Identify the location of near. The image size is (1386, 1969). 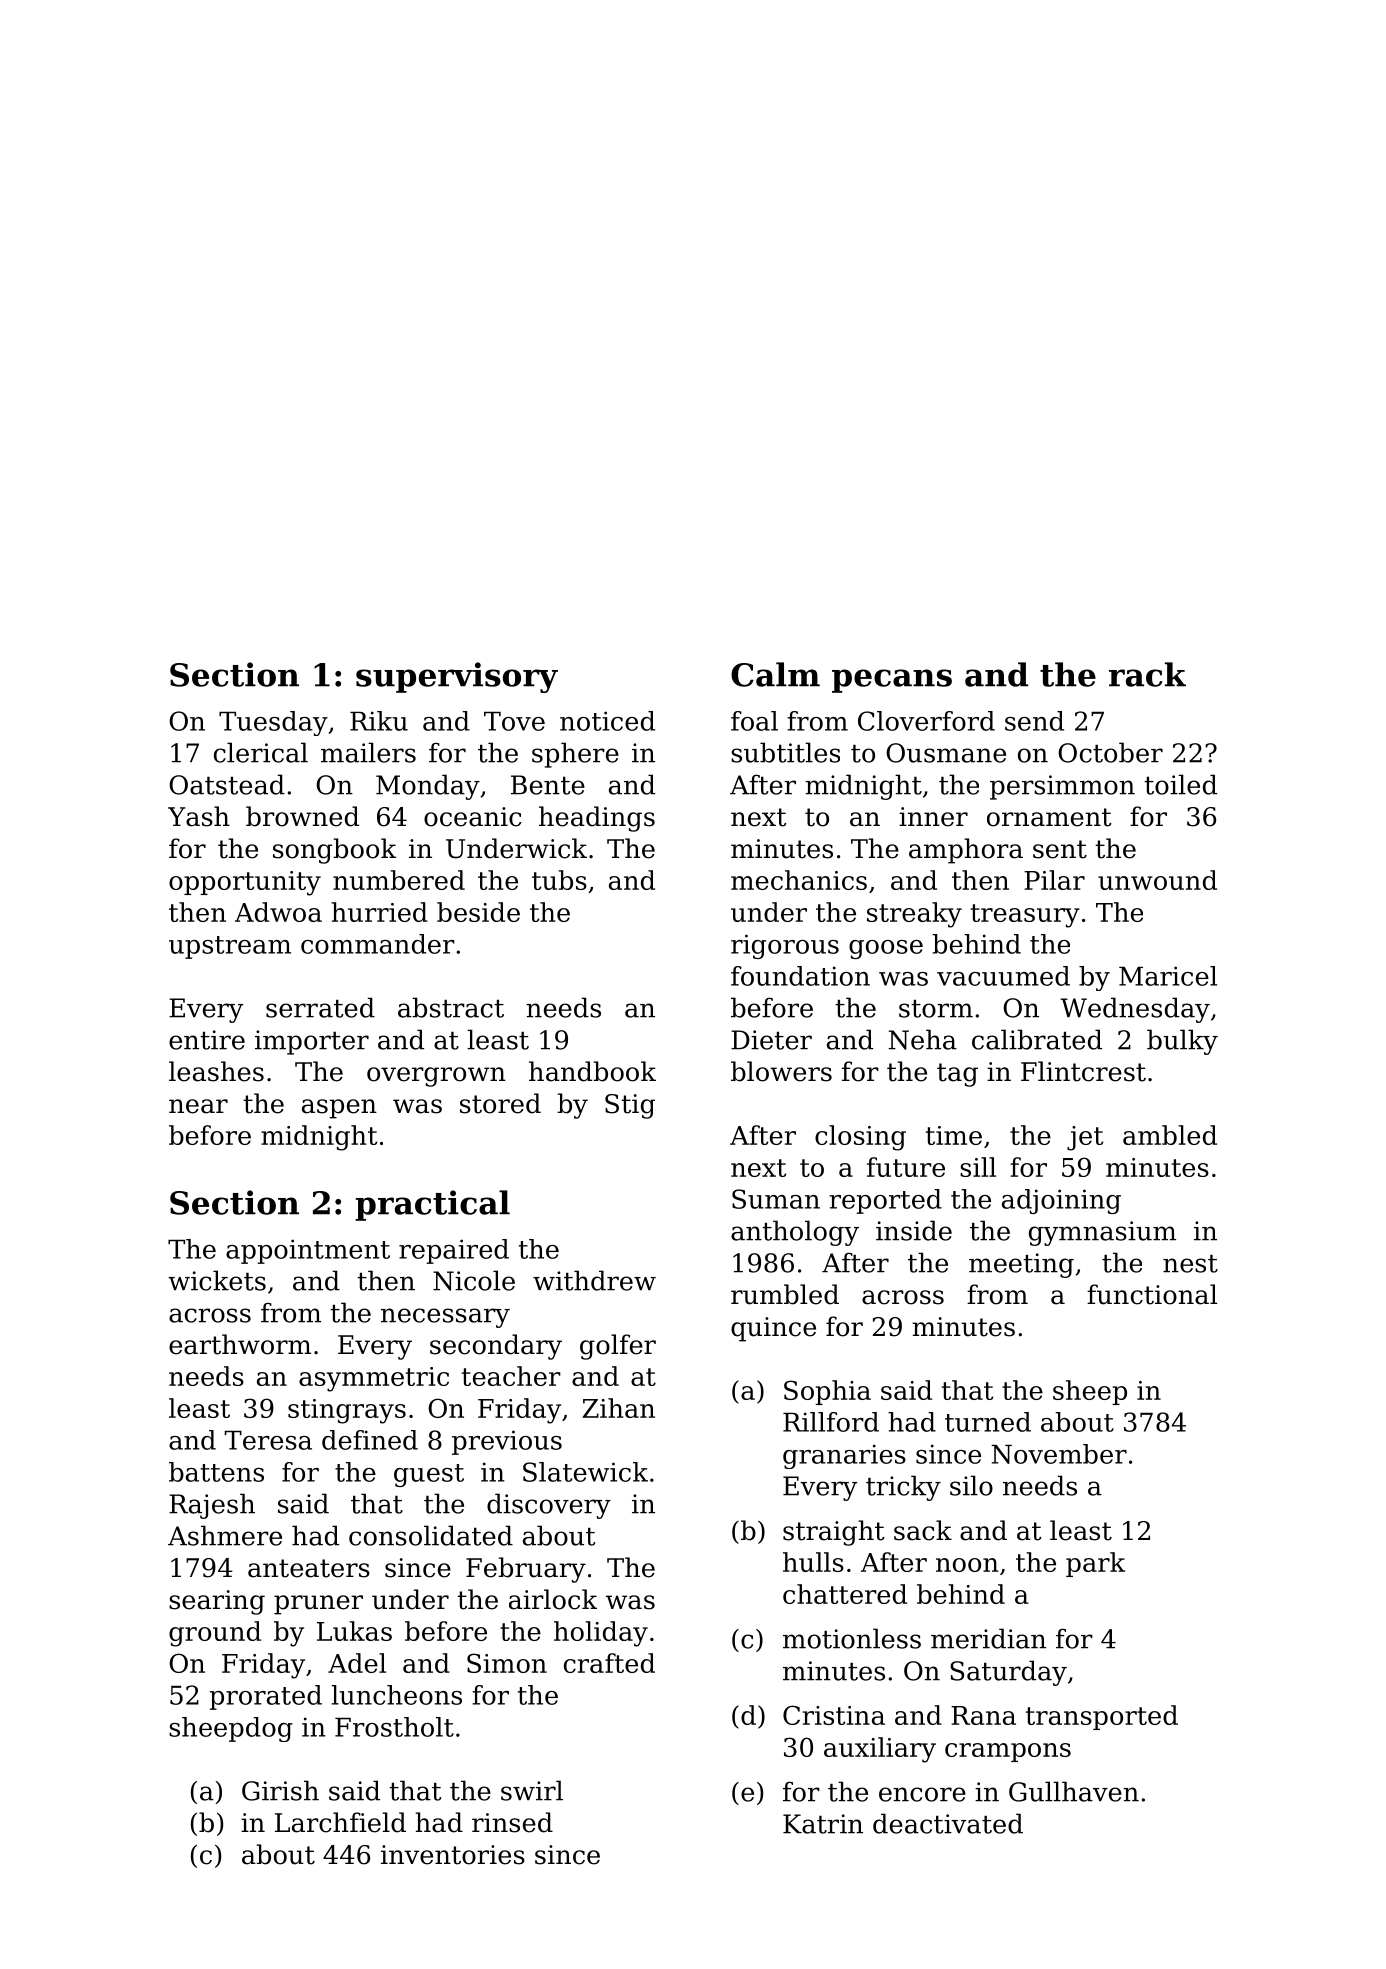
(198, 1106).
